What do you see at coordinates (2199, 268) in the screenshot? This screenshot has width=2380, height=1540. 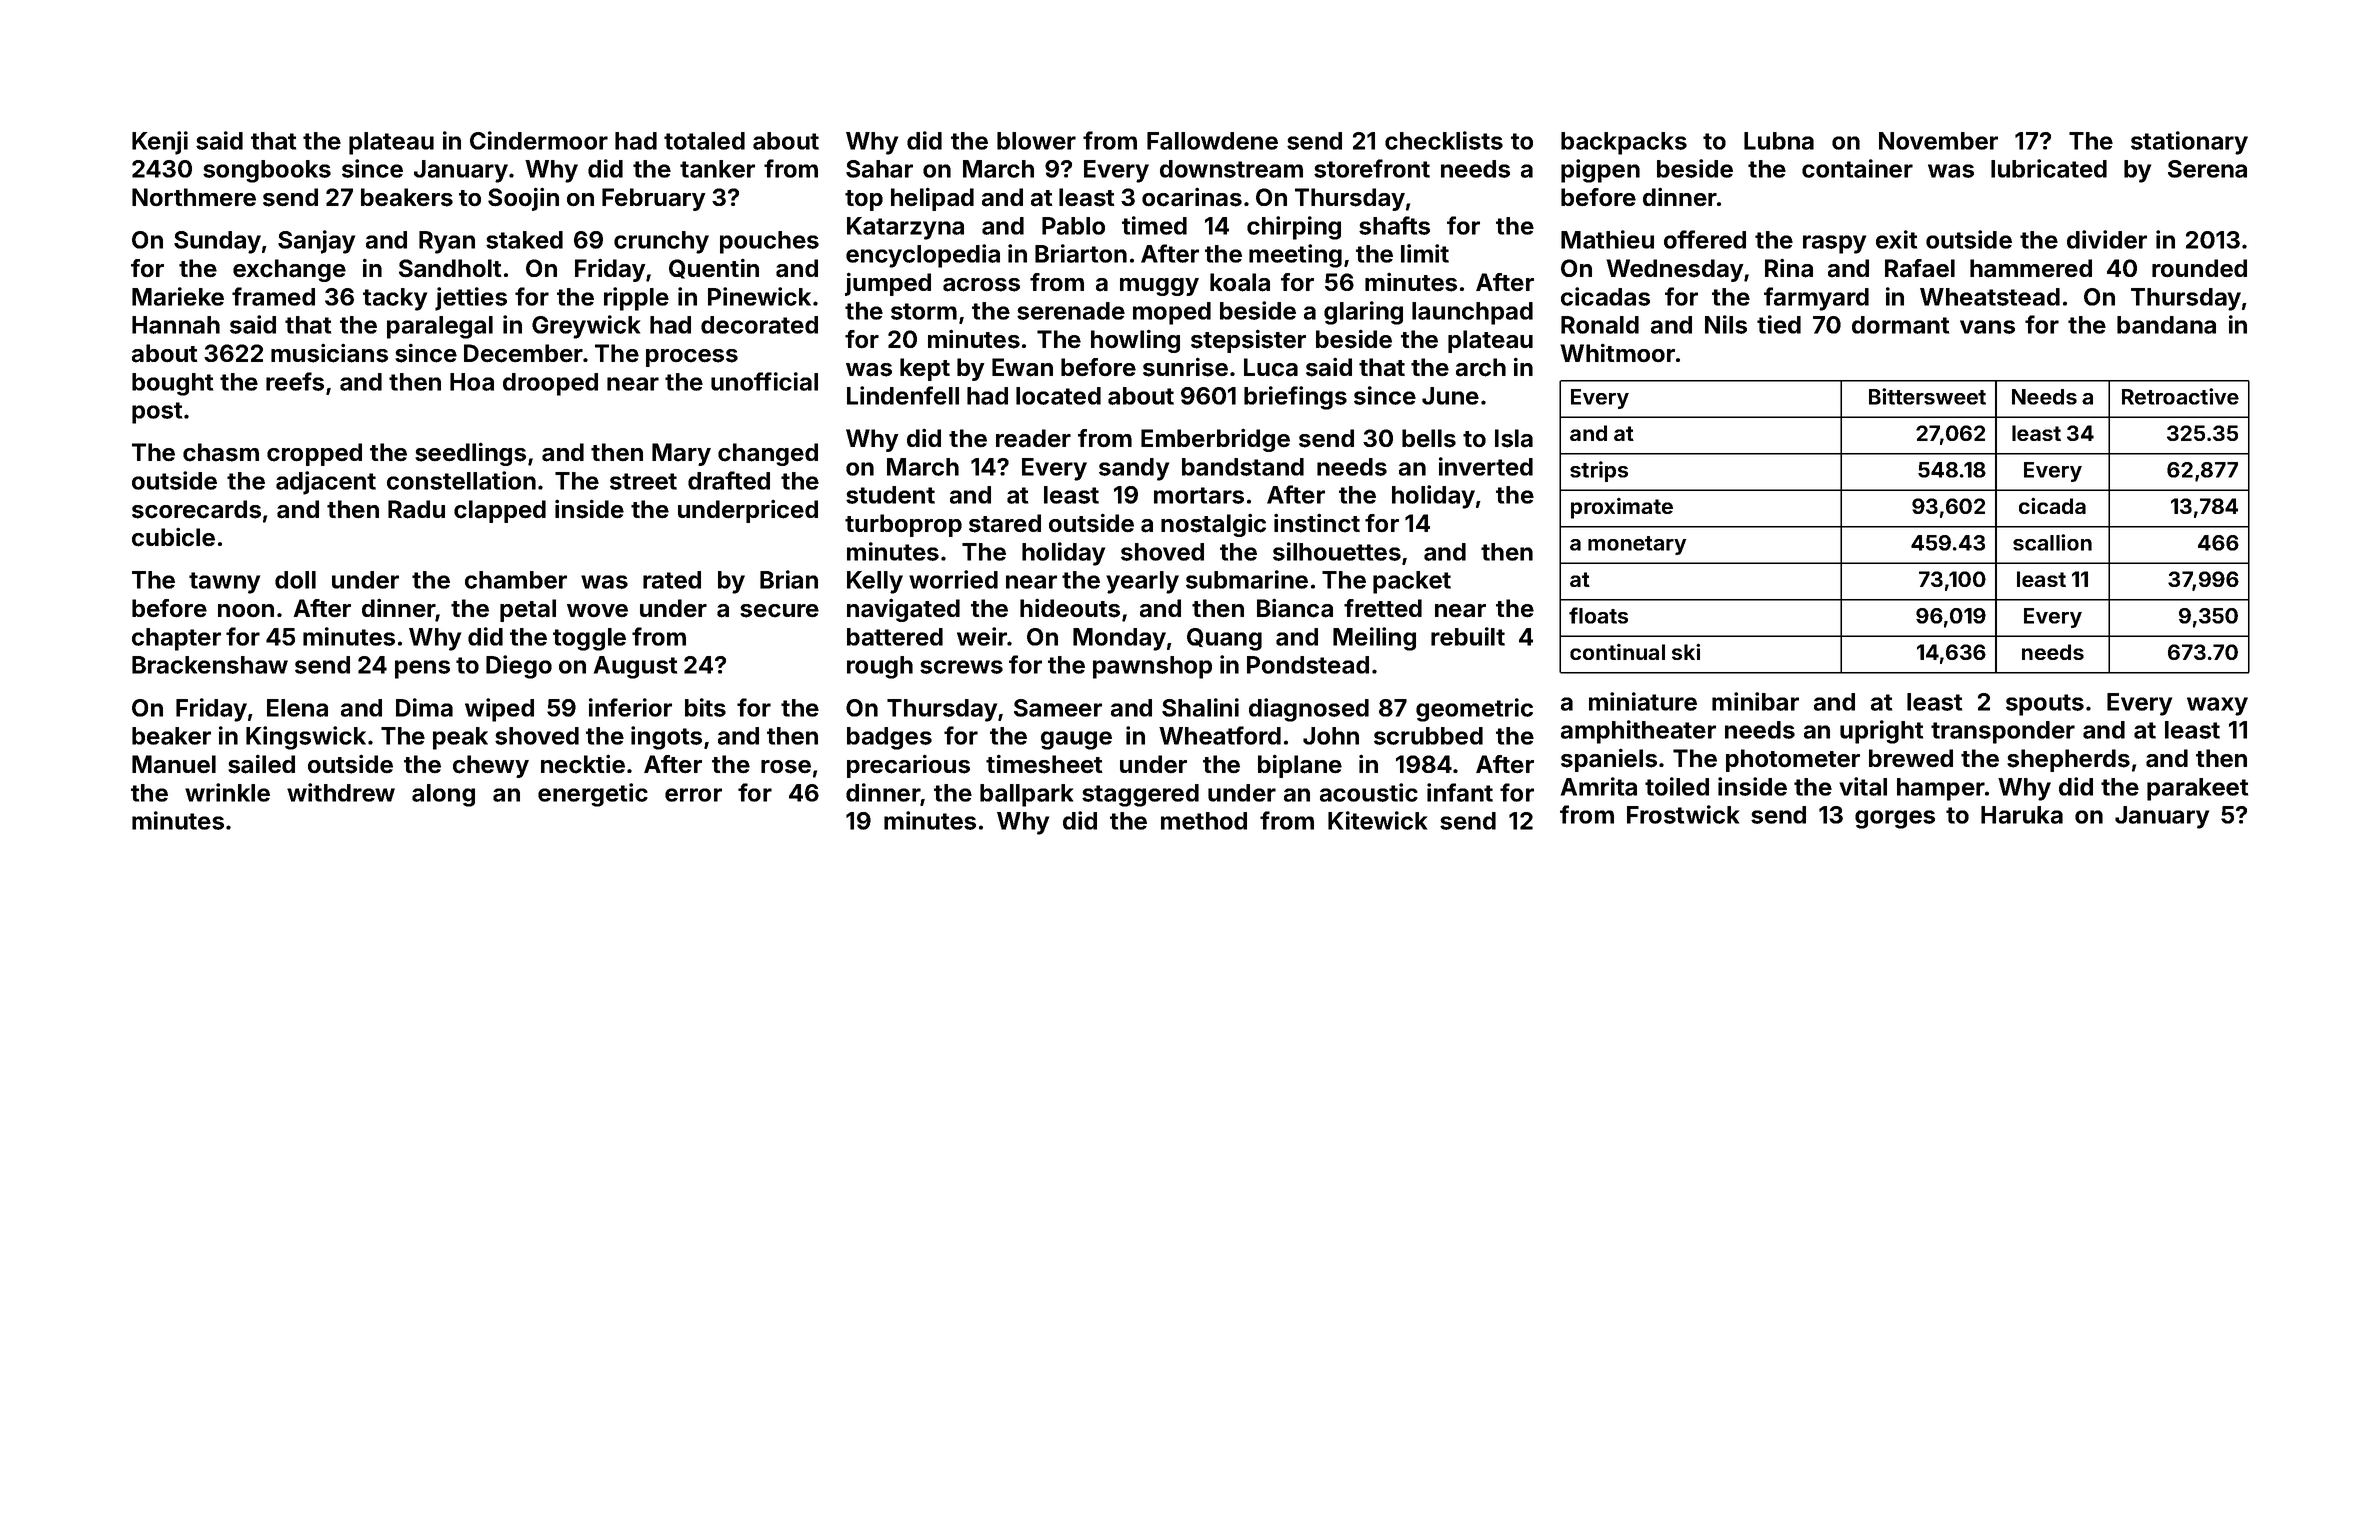 I see `rounded` at bounding box center [2199, 268].
